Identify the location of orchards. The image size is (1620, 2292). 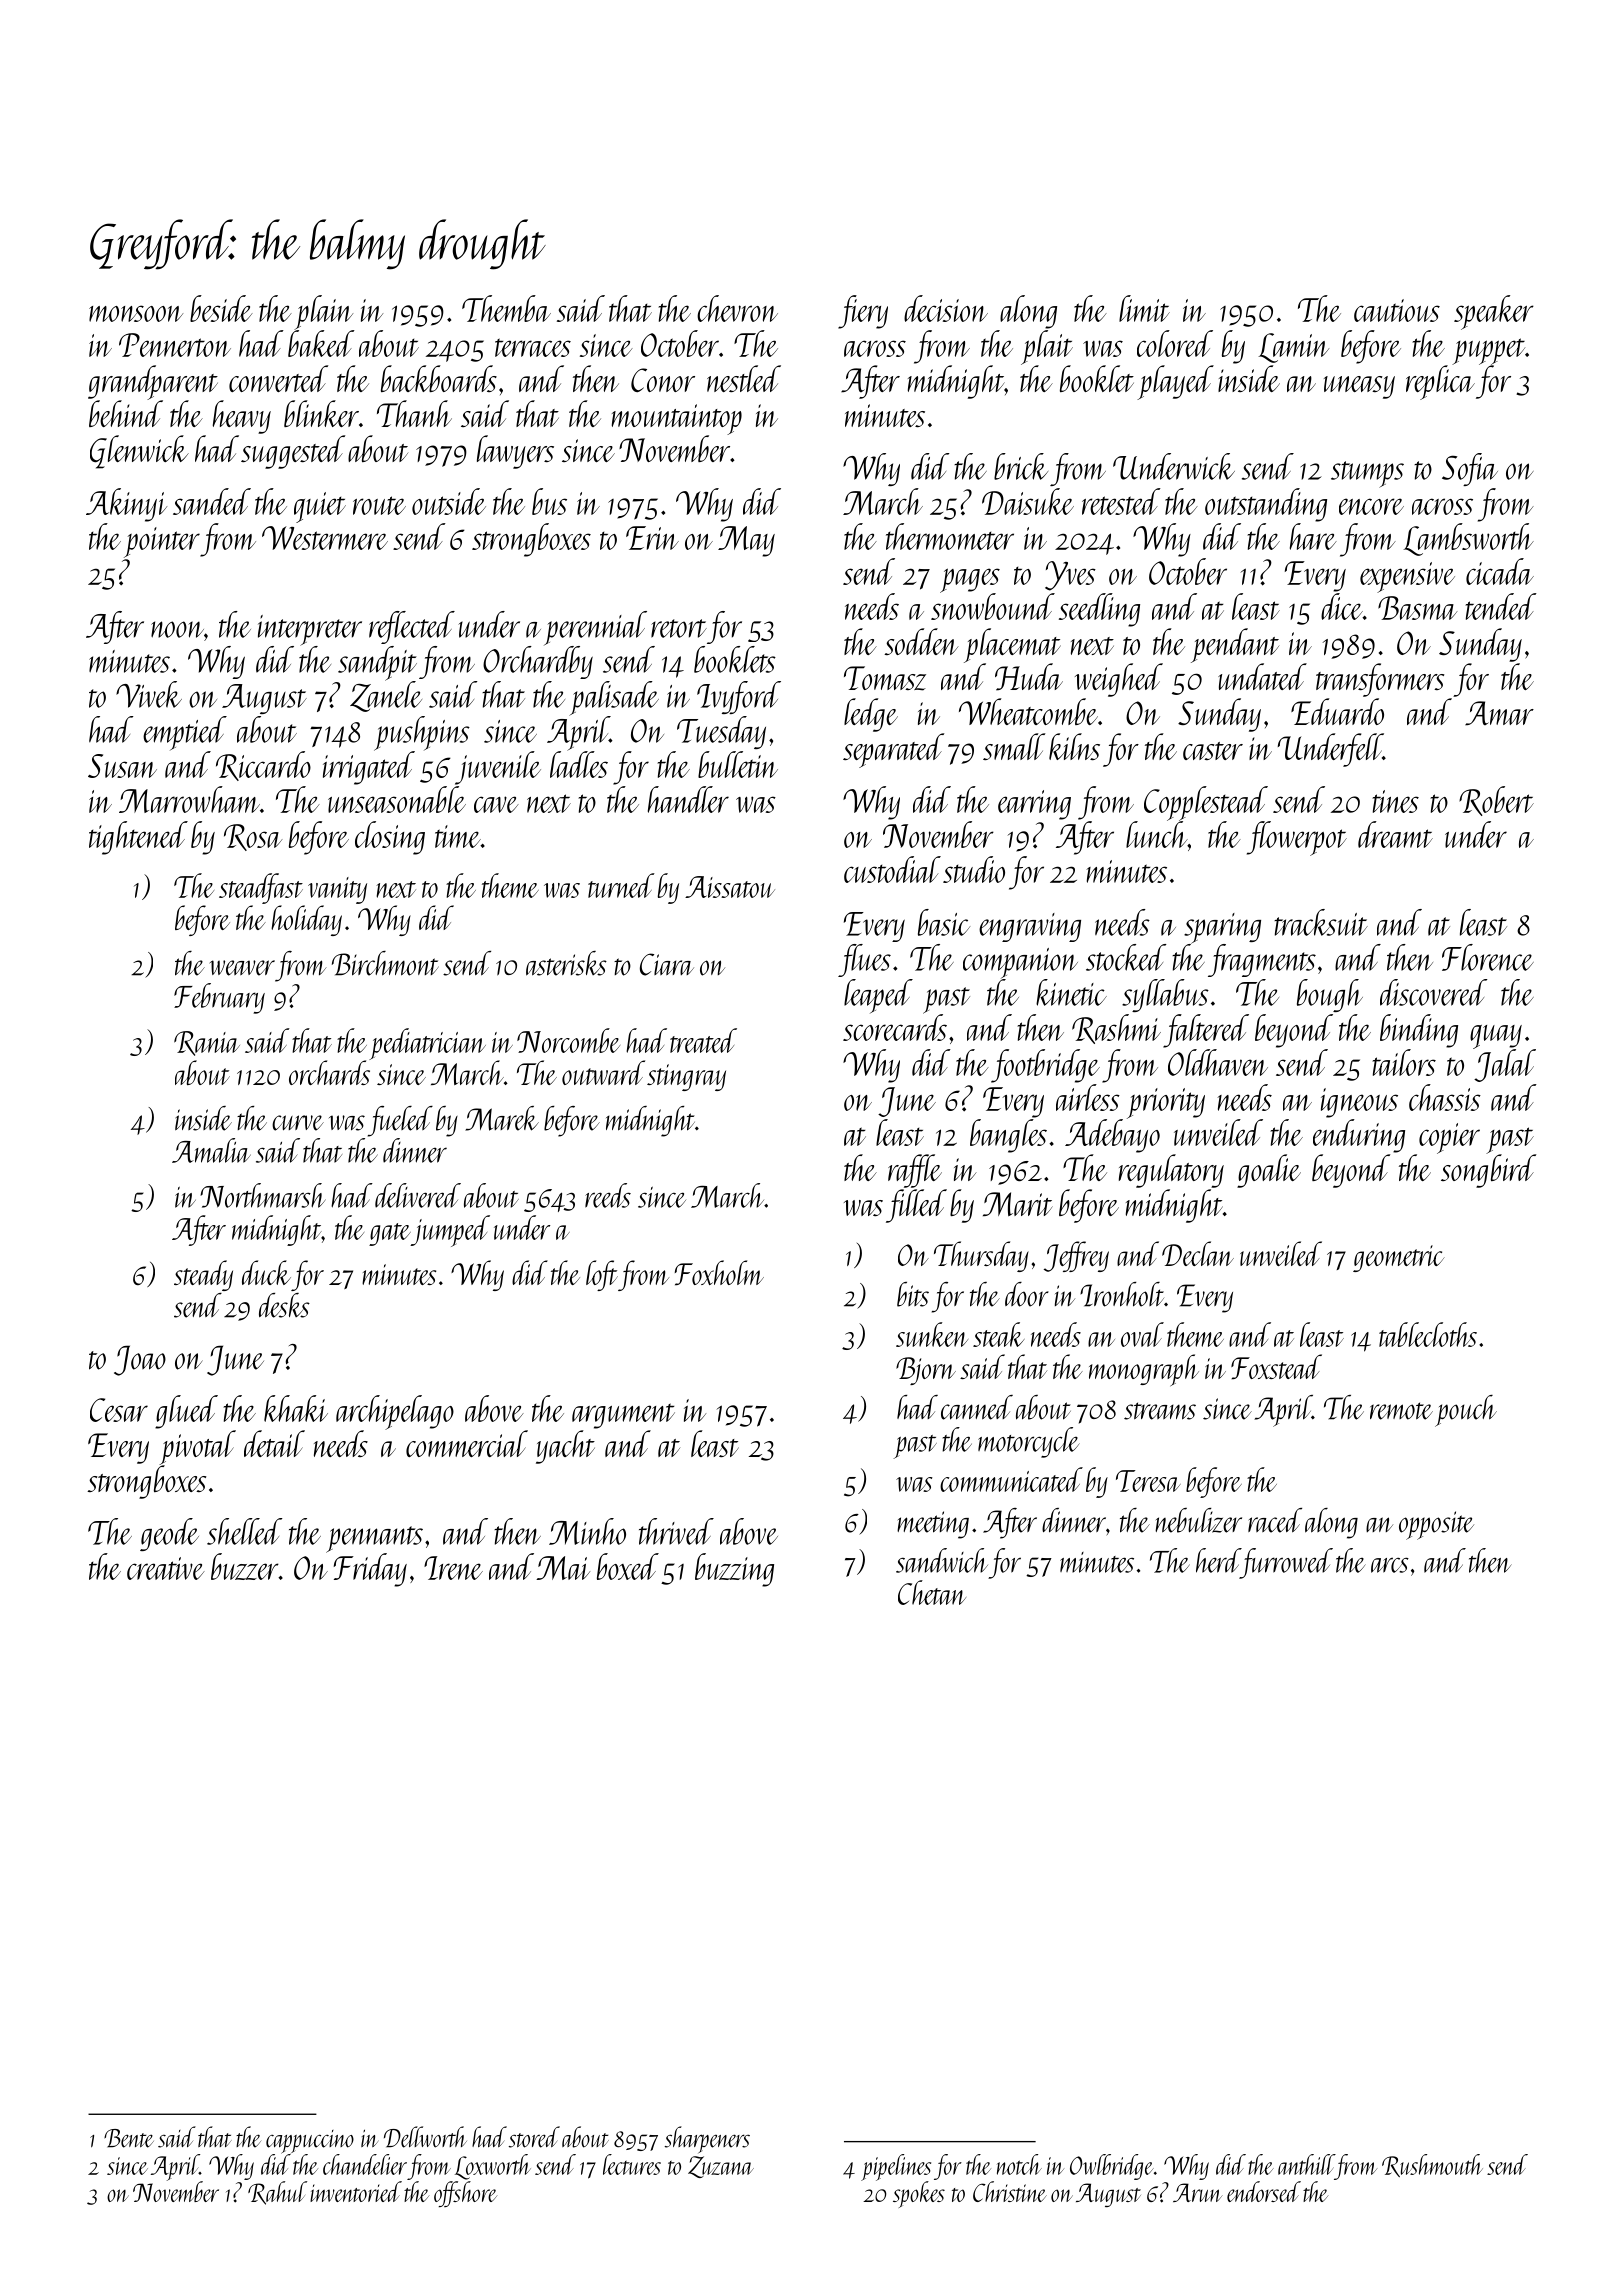
(329, 1072).
